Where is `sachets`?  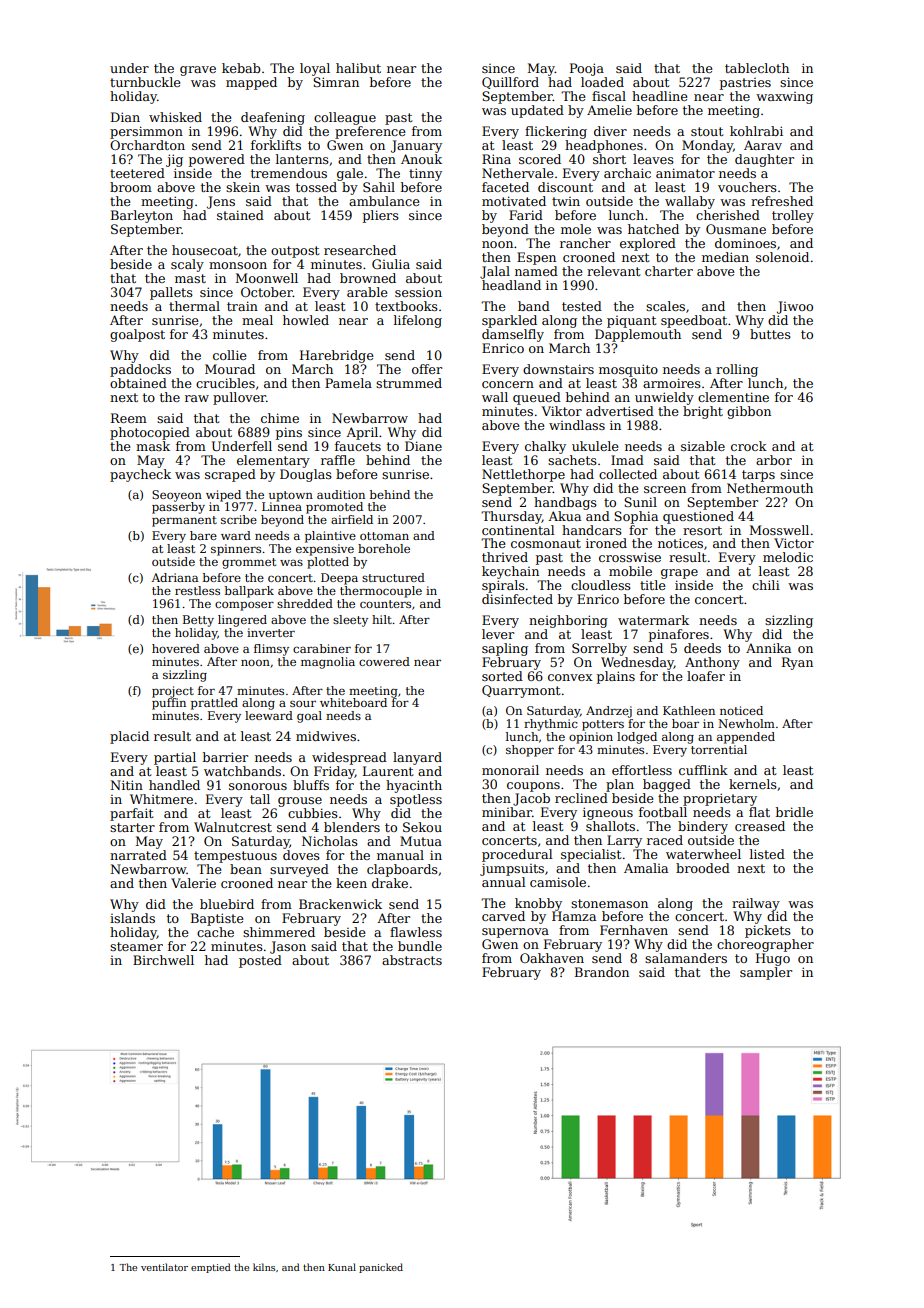 sachets is located at coordinates (572, 460).
